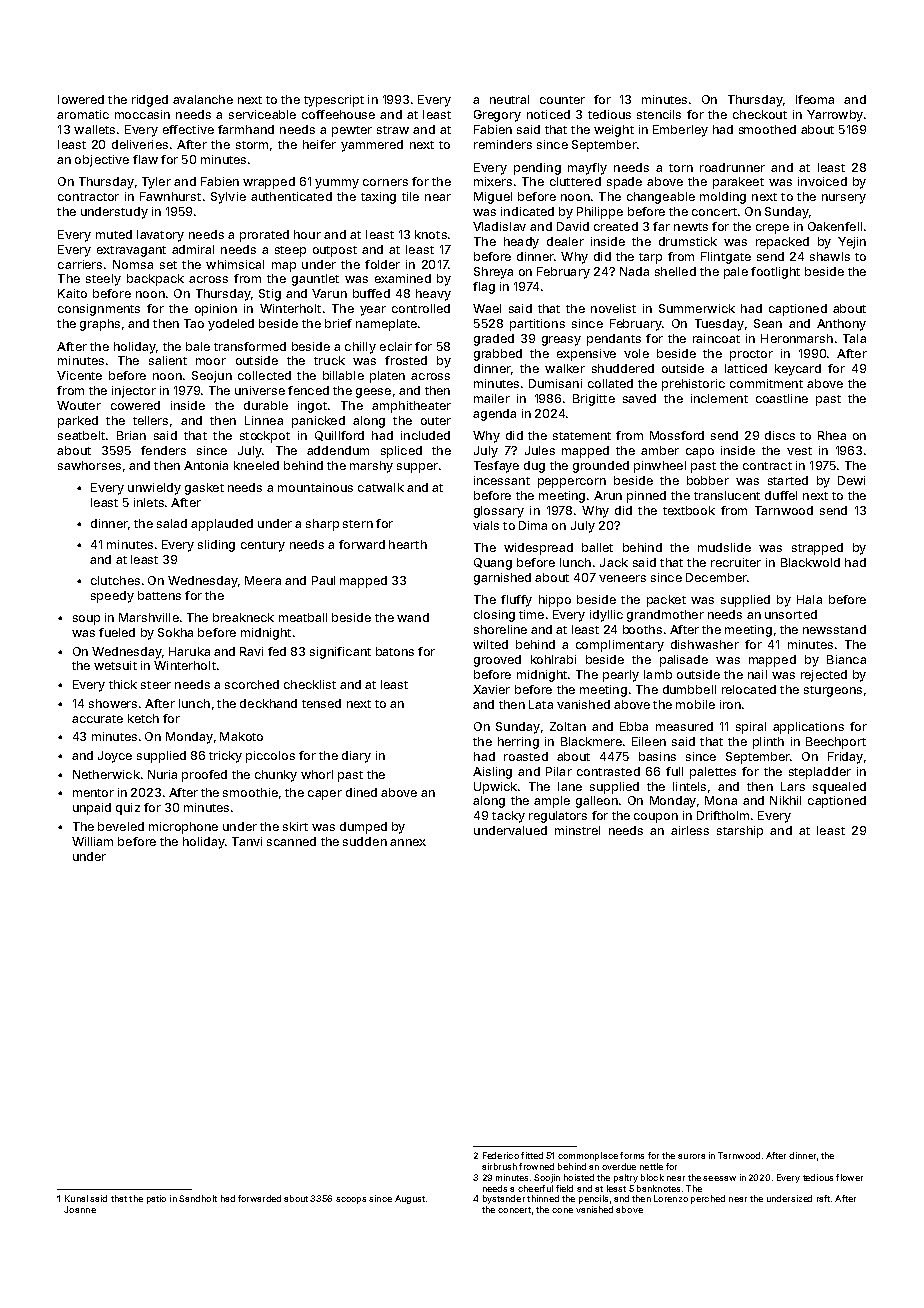  What do you see at coordinates (395, 651) in the screenshot?
I see `batons` at bounding box center [395, 651].
